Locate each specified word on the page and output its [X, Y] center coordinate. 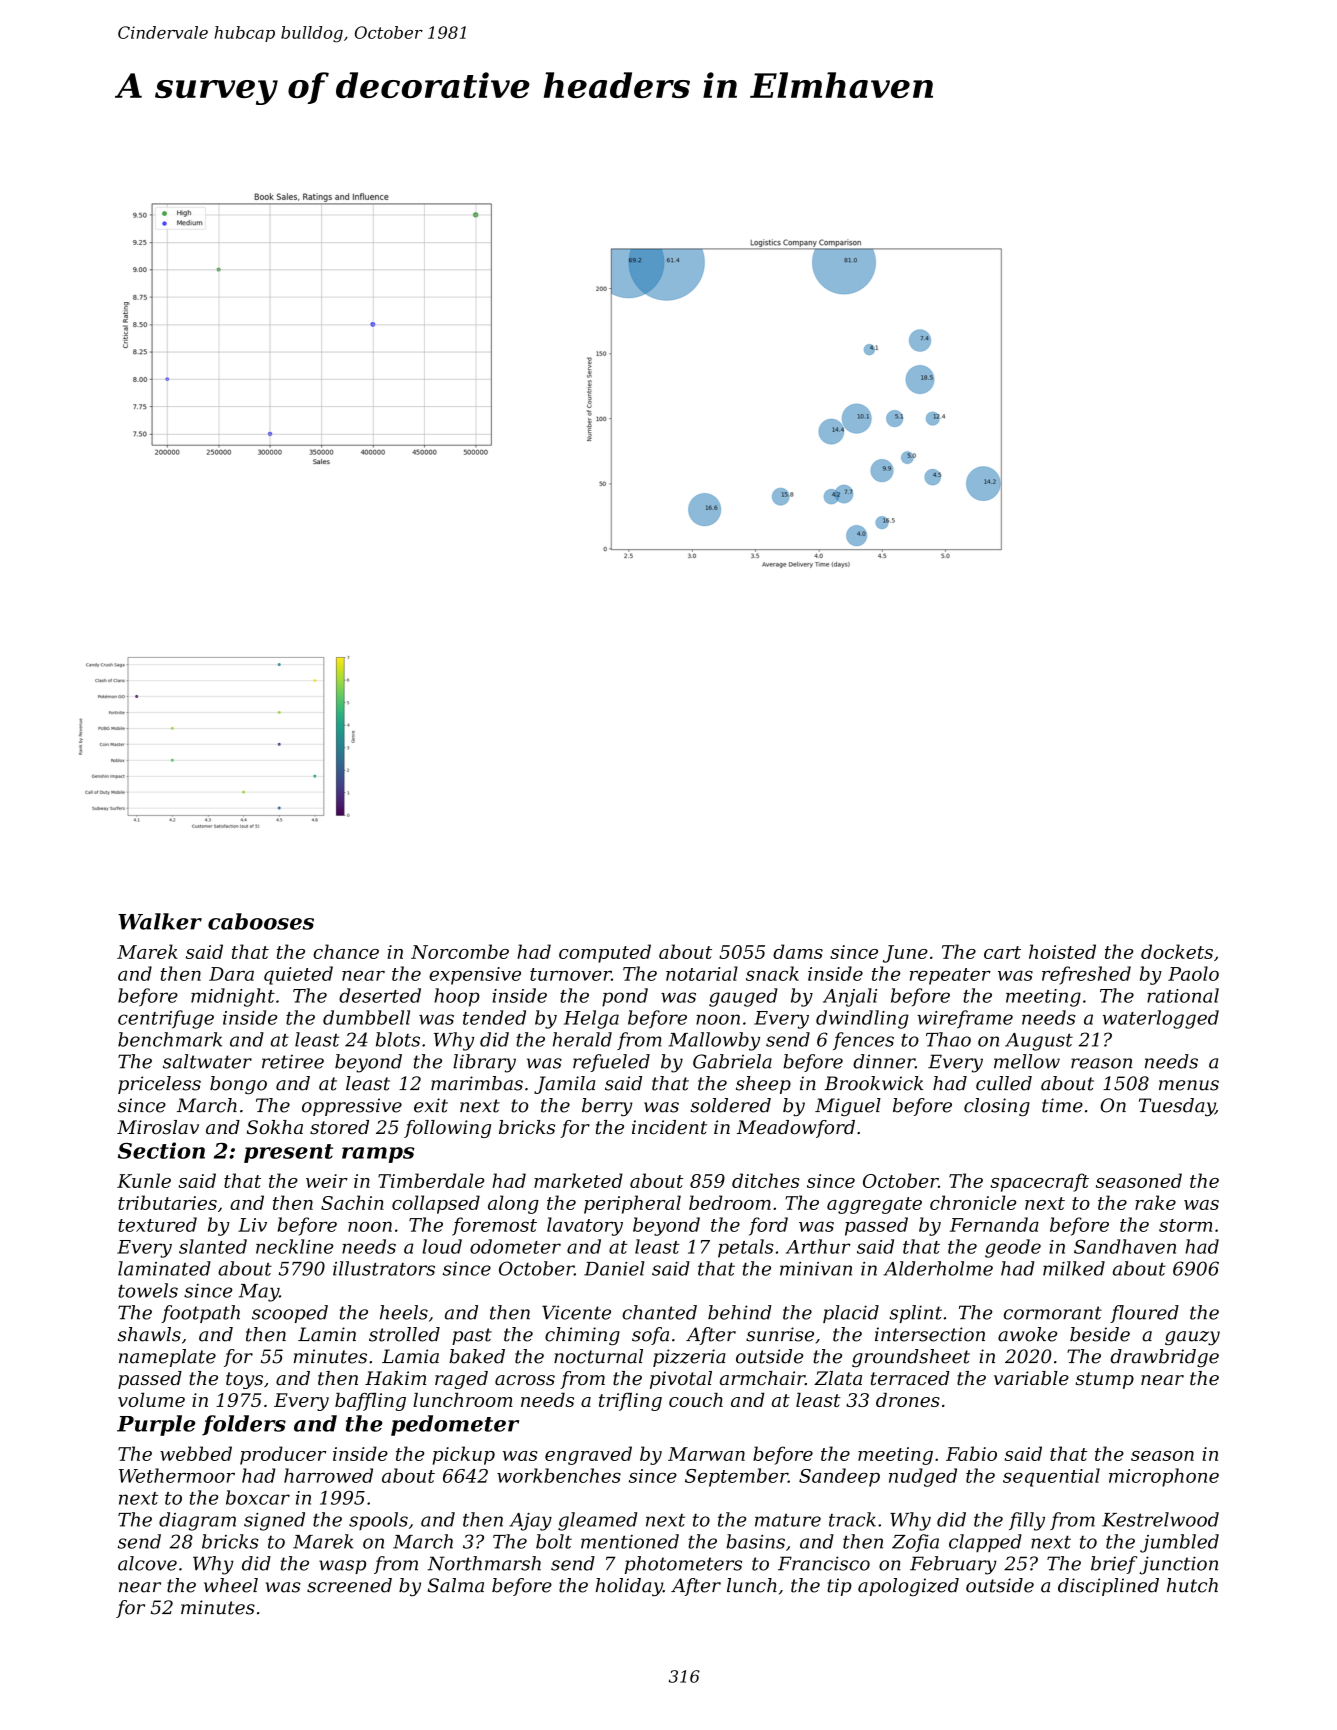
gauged [743, 997]
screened [349, 1585]
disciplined [1108, 1587]
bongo [238, 1085]
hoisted [1062, 951]
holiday [629, 1587]
